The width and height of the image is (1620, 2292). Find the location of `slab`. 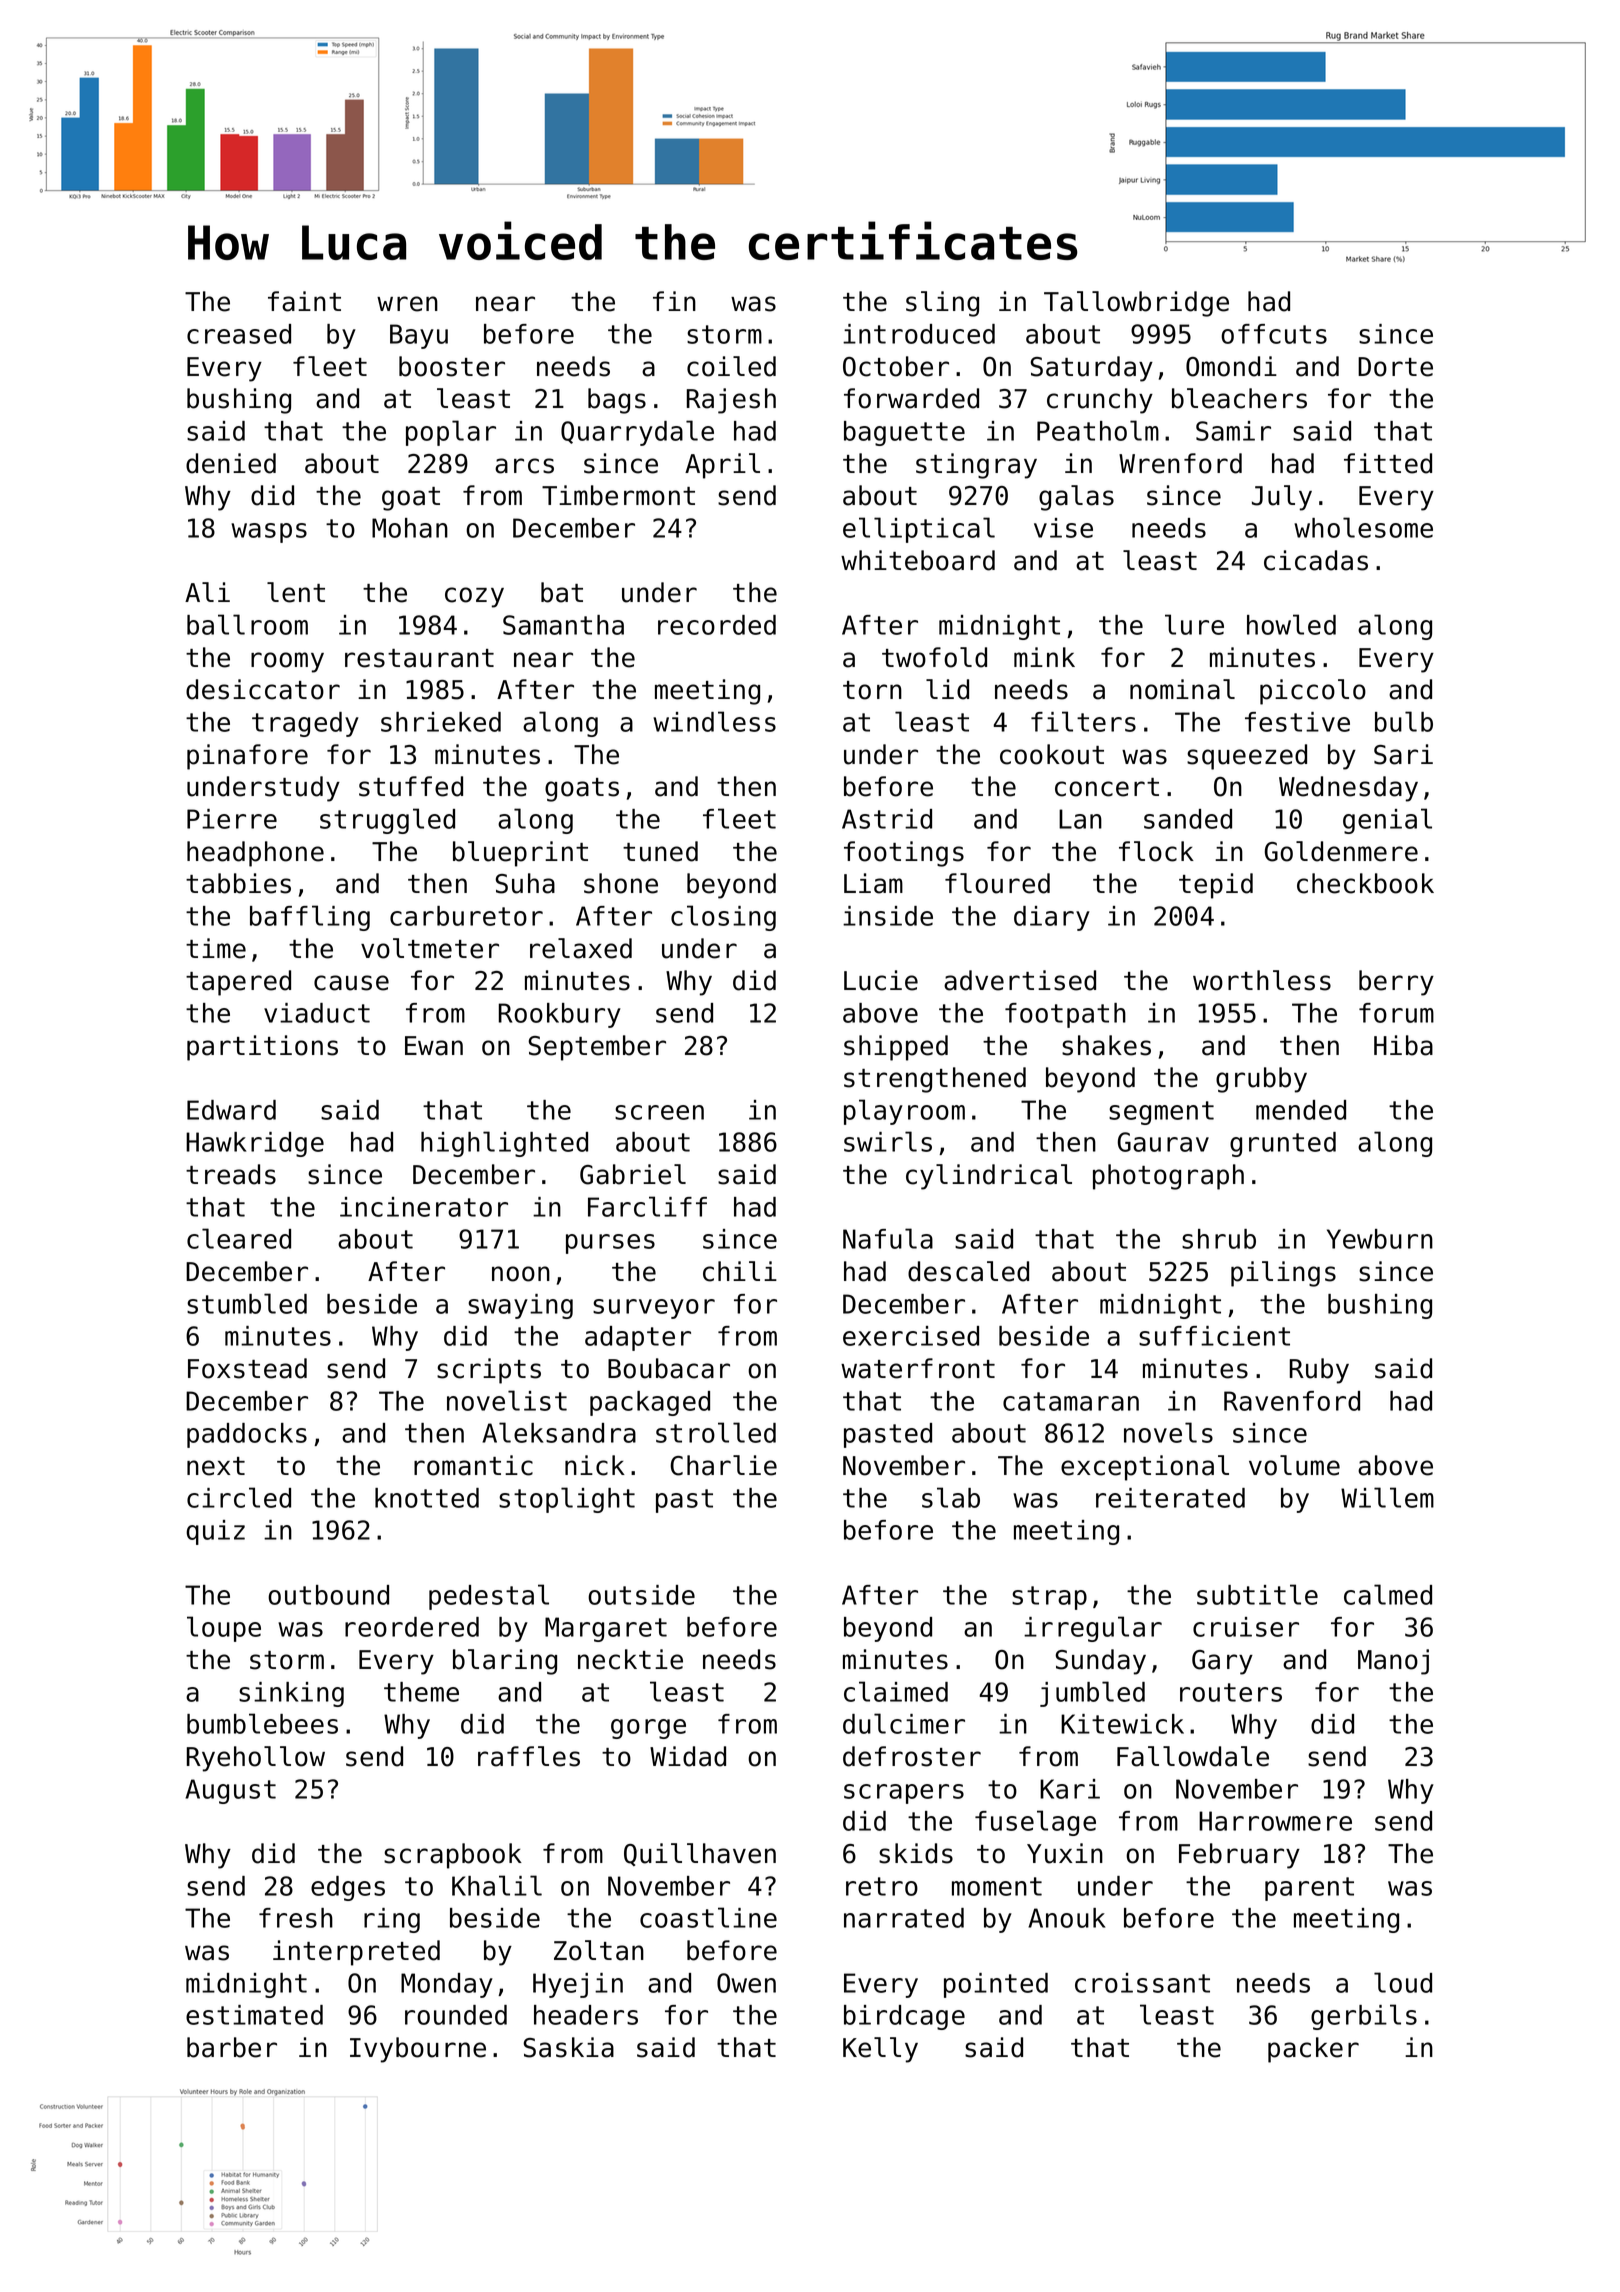

slab is located at coordinates (951, 1497).
